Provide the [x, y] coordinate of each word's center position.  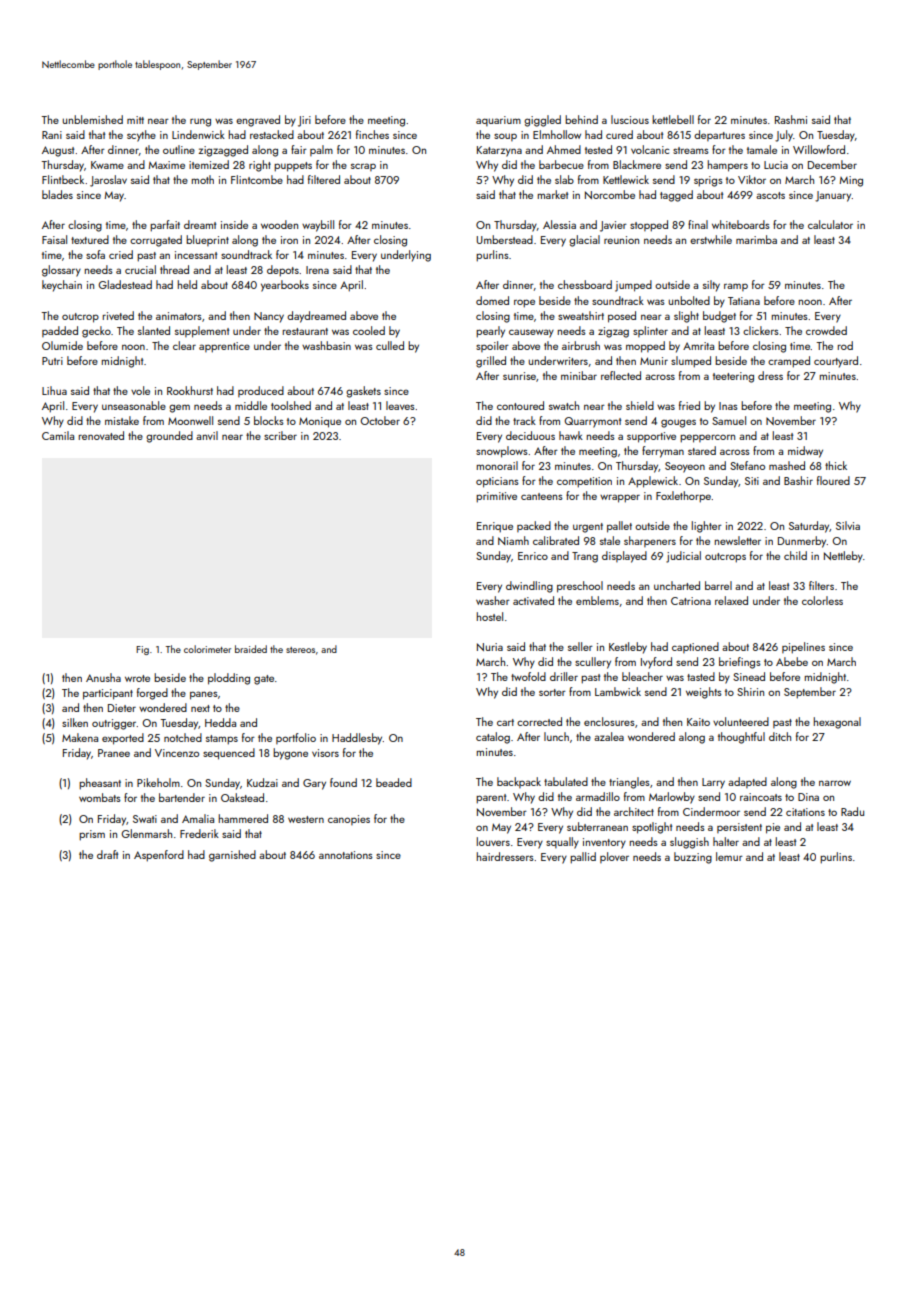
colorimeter [207, 649]
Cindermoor [711, 811]
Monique [320, 422]
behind [581, 119]
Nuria [490, 647]
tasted [701, 676]
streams [691, 150]
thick [836, 465]
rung [200, 122]
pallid [583, 858]
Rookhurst [190, 390]
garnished [232, 856]
